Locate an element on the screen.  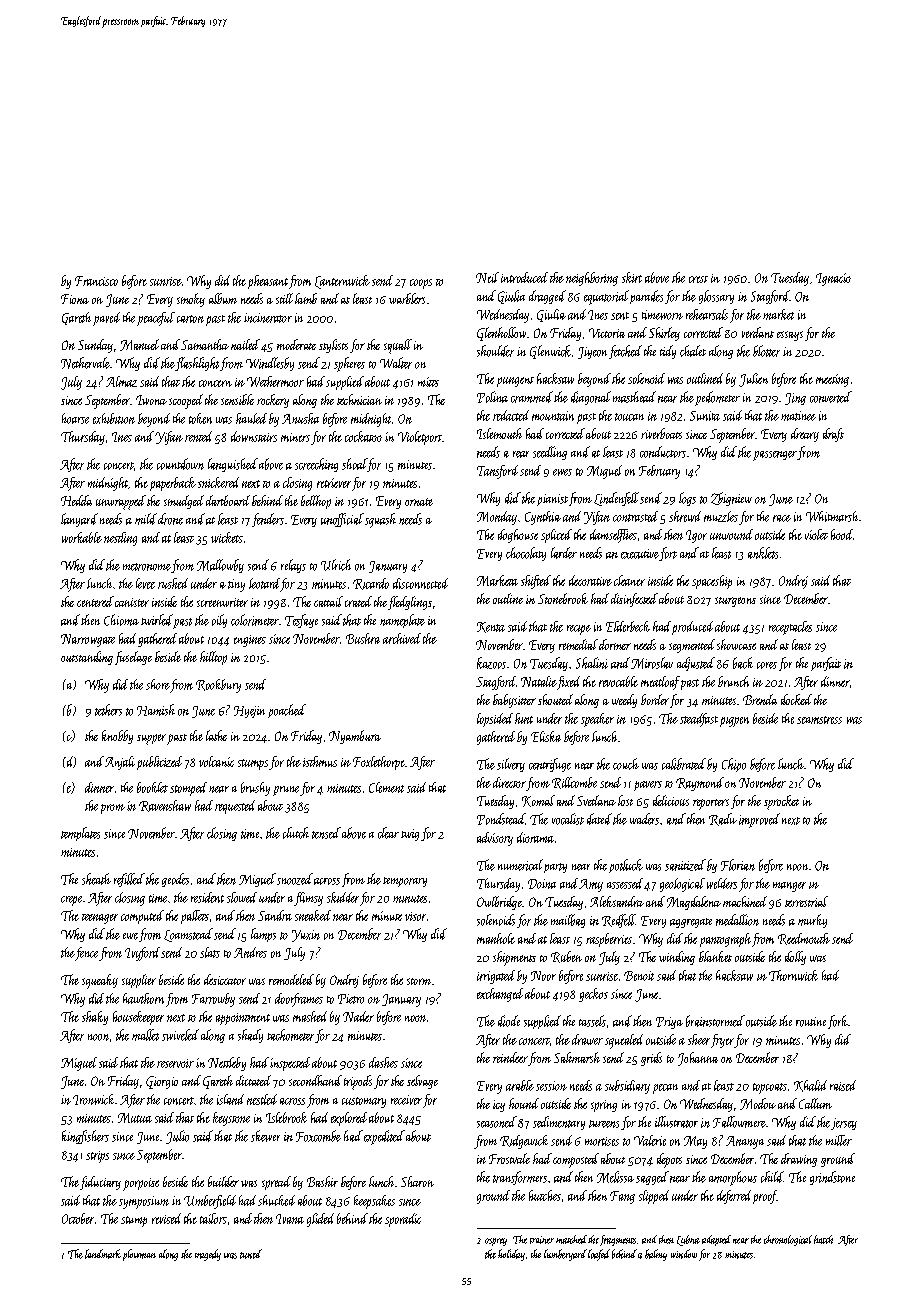
prom is located at coordinates (113, 809).
